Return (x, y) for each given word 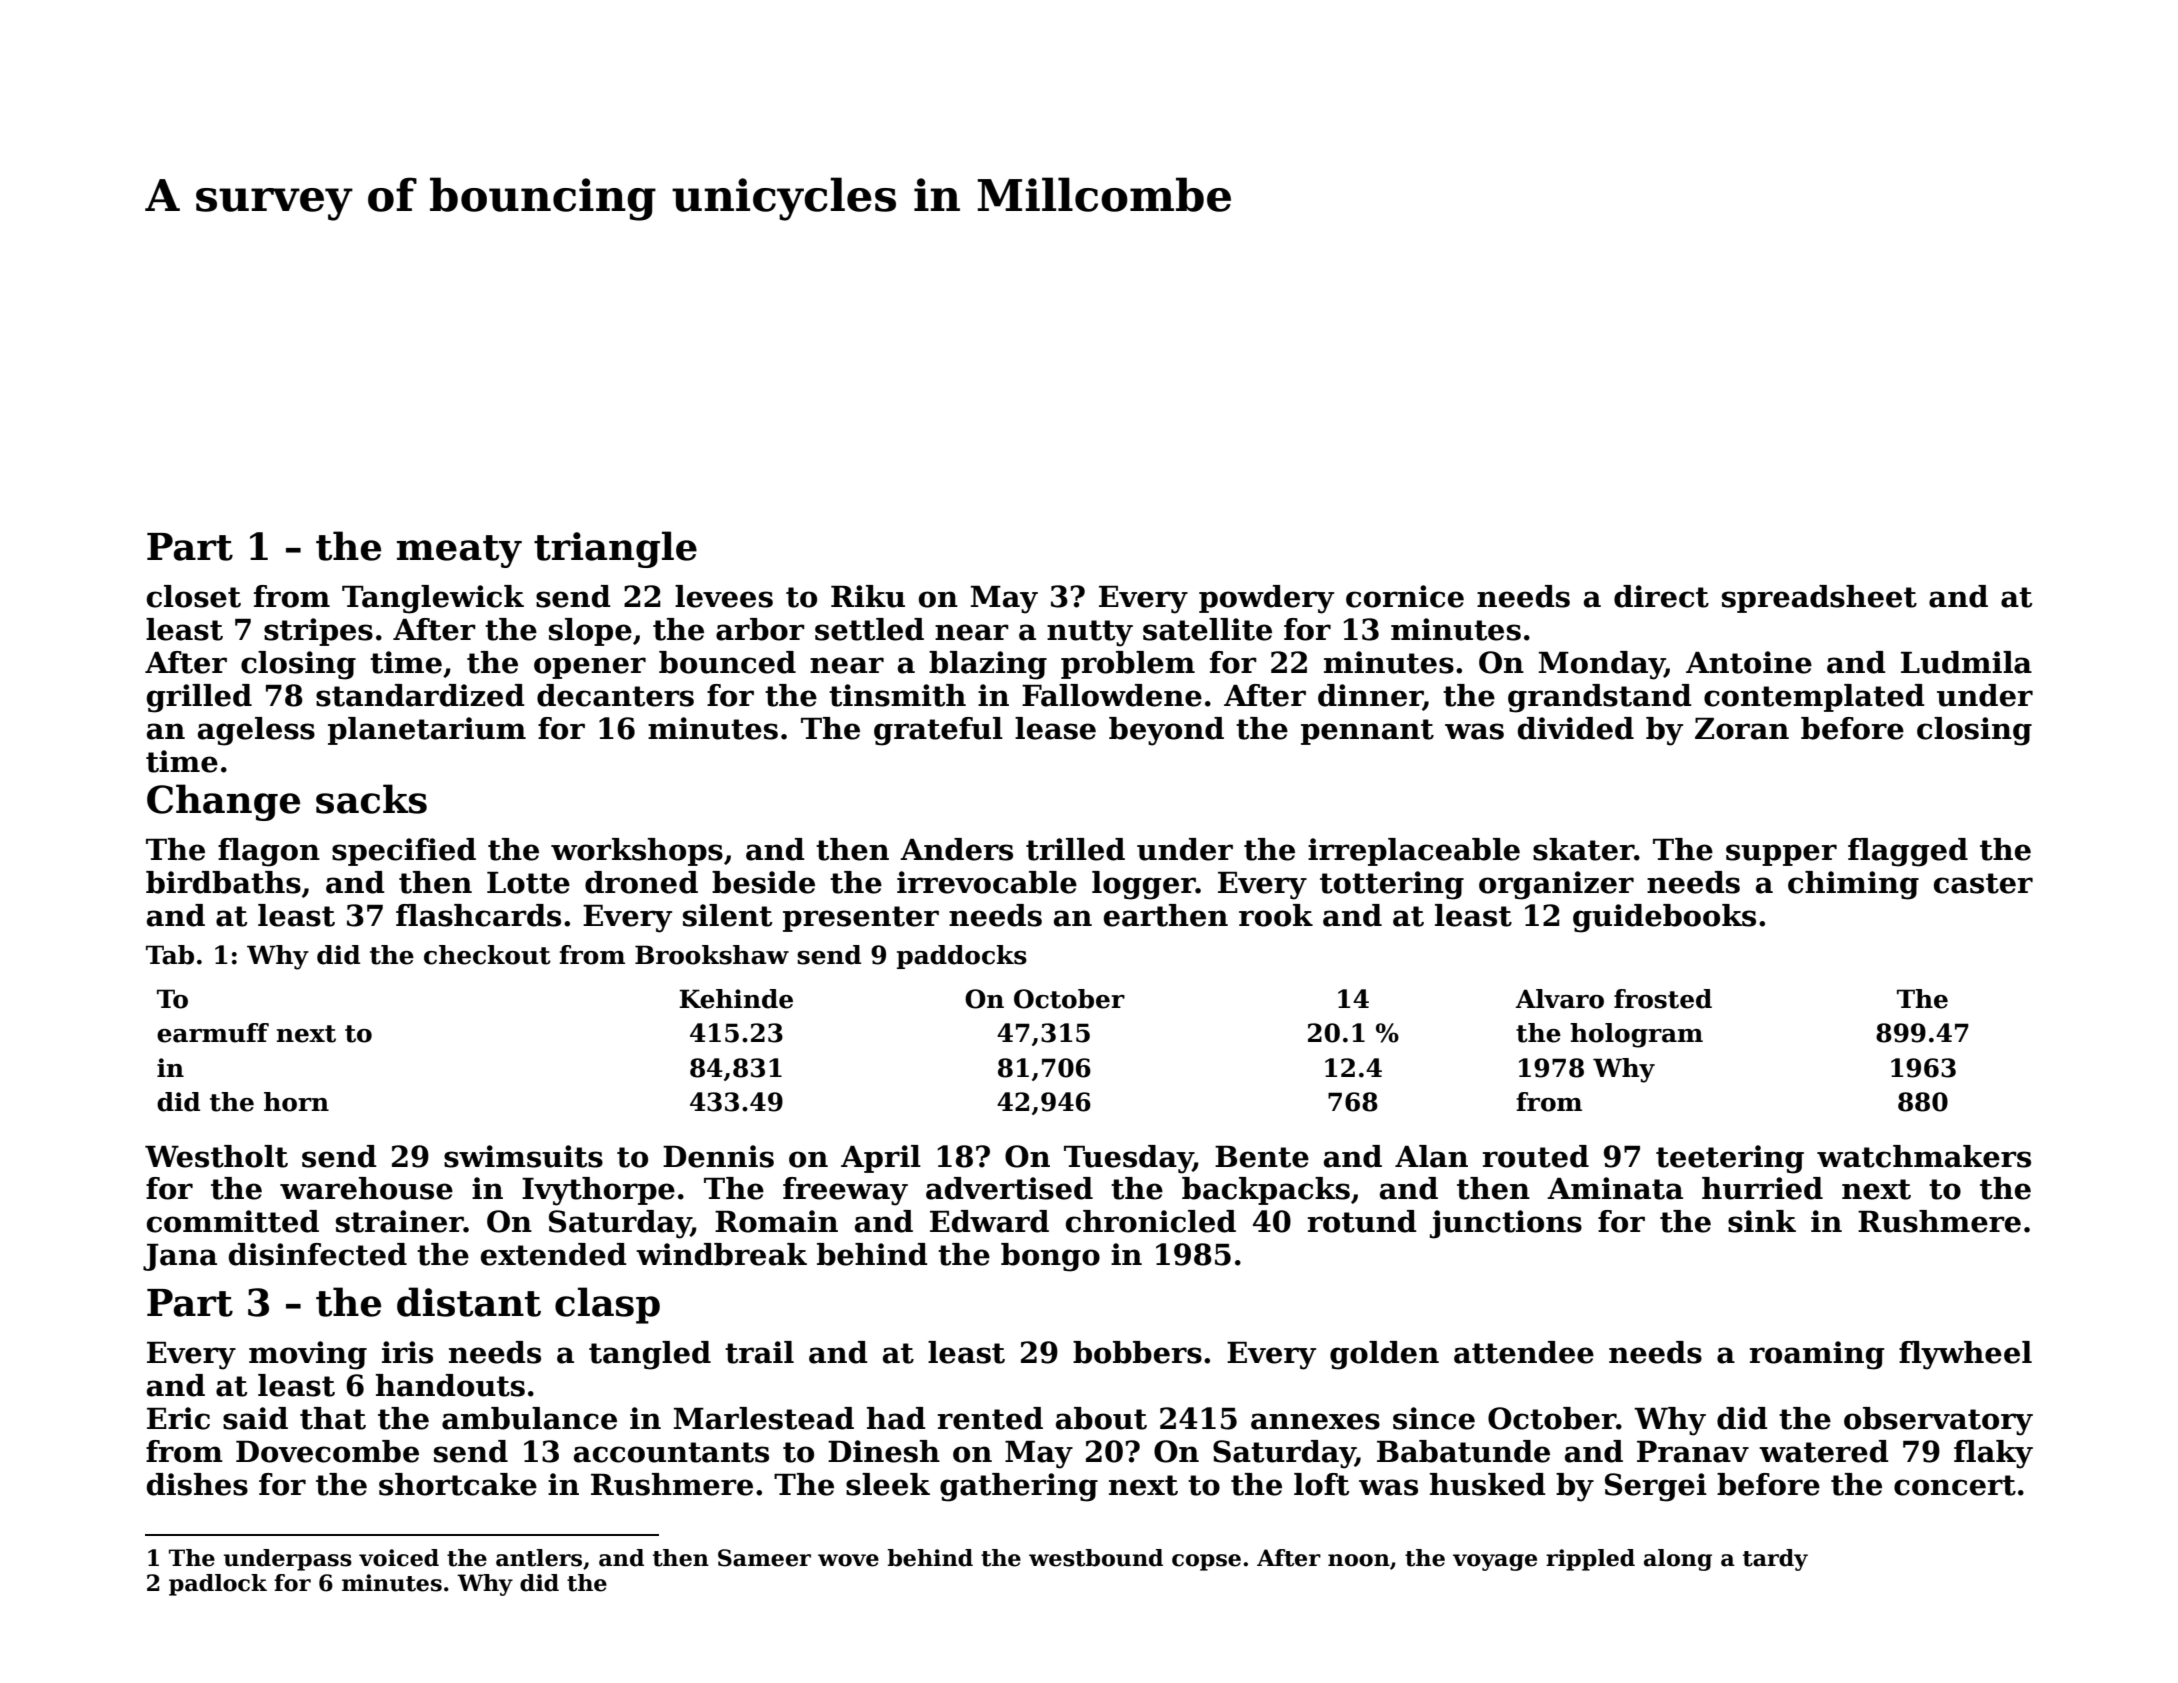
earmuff (213, 1033)
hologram (1636, 1035)
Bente (1262, 1157)
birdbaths (223, 882)
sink (1762, 1221)
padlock (218, 1585)
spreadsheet (1819, 599)
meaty (459, 551)
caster (1983, 883)
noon (1359, 1560)
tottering (1392, 885)
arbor (760, 629)
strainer (400, 1221)
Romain (776, 1221)
